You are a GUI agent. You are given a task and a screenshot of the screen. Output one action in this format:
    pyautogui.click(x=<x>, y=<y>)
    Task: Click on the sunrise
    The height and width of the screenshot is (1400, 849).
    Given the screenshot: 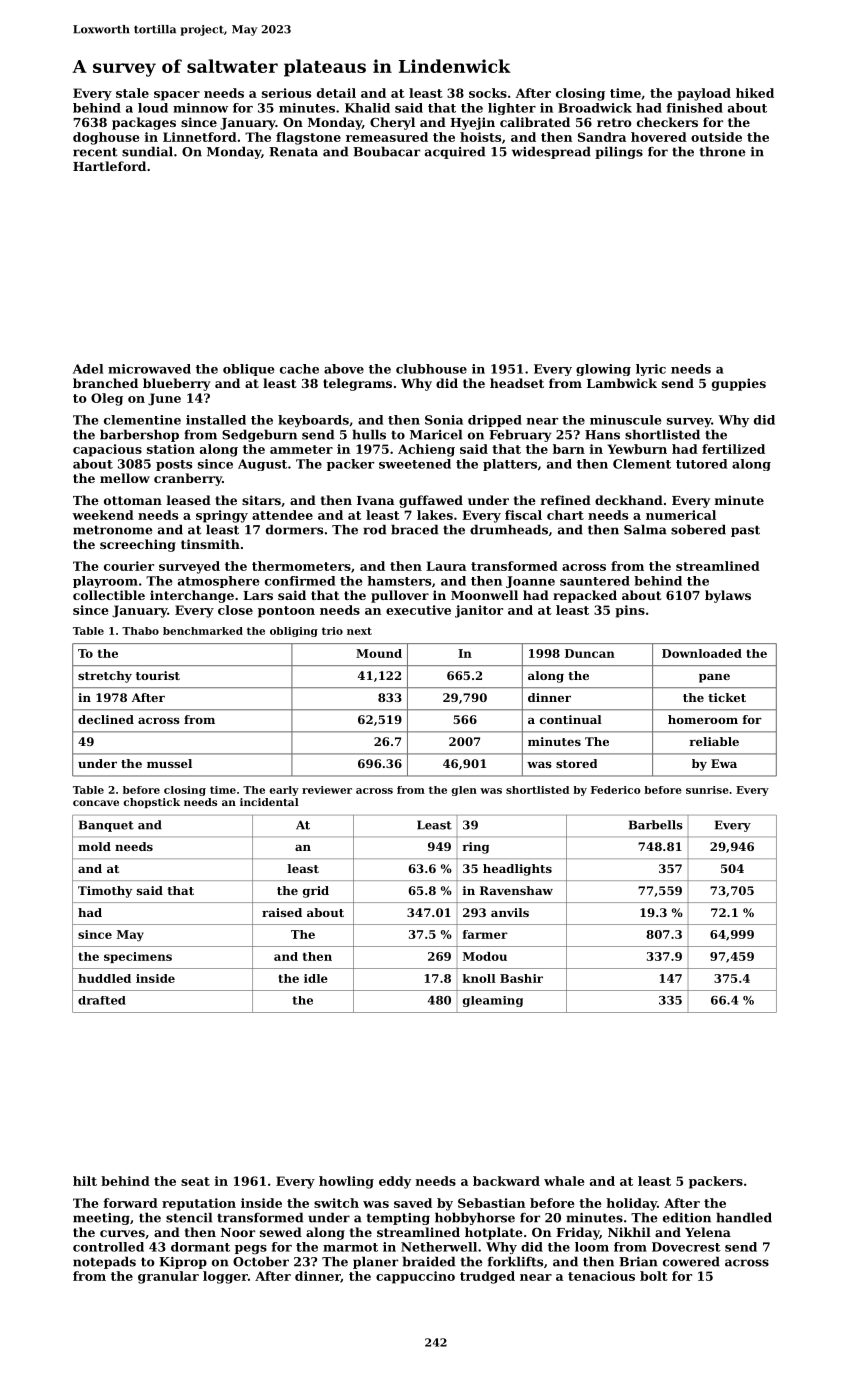 What is the action you would take?
    pyautogui.click(x=707, y=790)
